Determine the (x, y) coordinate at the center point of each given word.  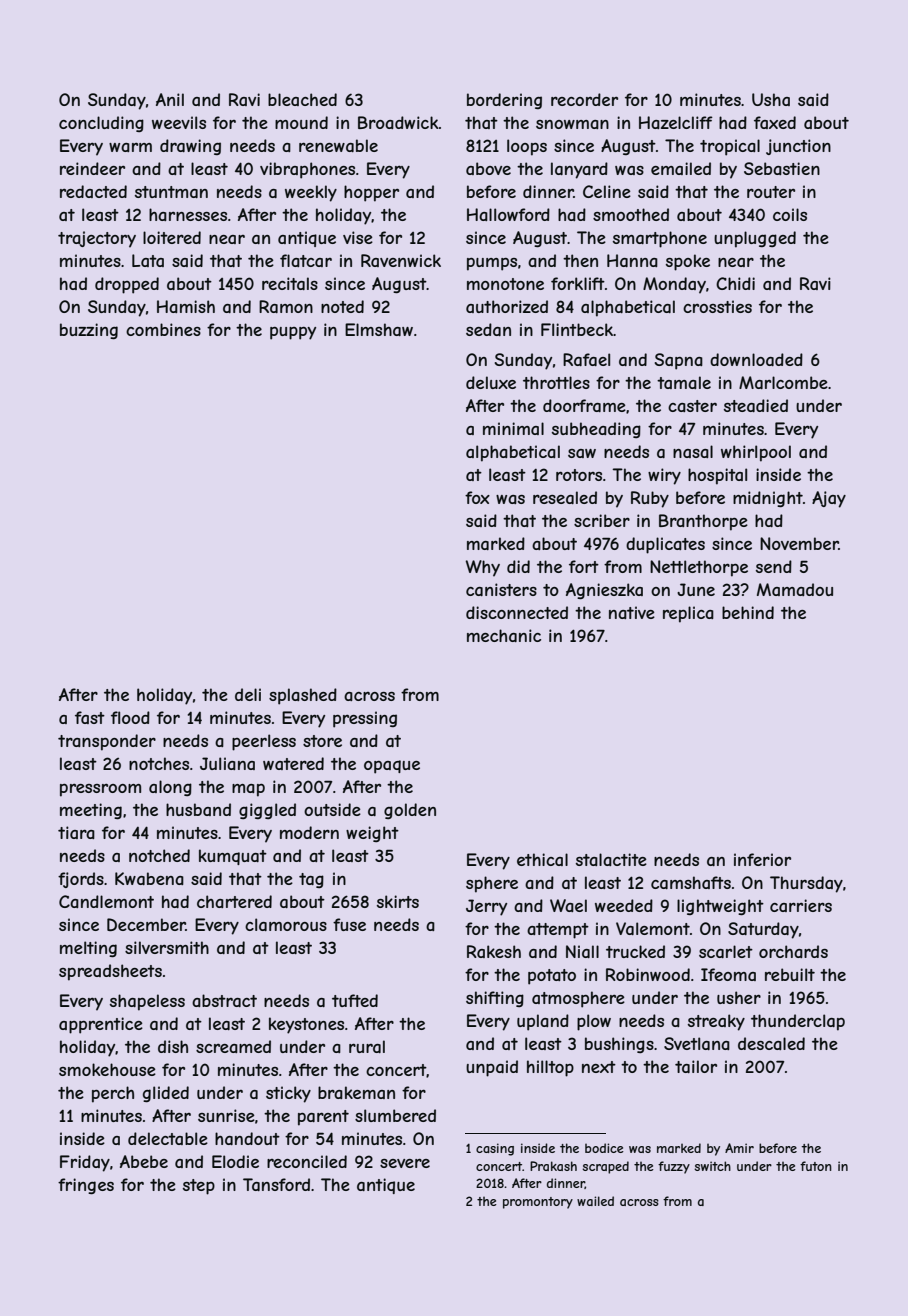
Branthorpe (703, 522)
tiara (76, 832)
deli (248, 694)
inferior (762, 859)
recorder (584, 99)
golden (410, 811)
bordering (504, 101)
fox (477, 497)
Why (483, 568)
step (199, 1187)
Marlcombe (783, 382)
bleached (302, 99)
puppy (293, 333)
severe (405, 1163)
